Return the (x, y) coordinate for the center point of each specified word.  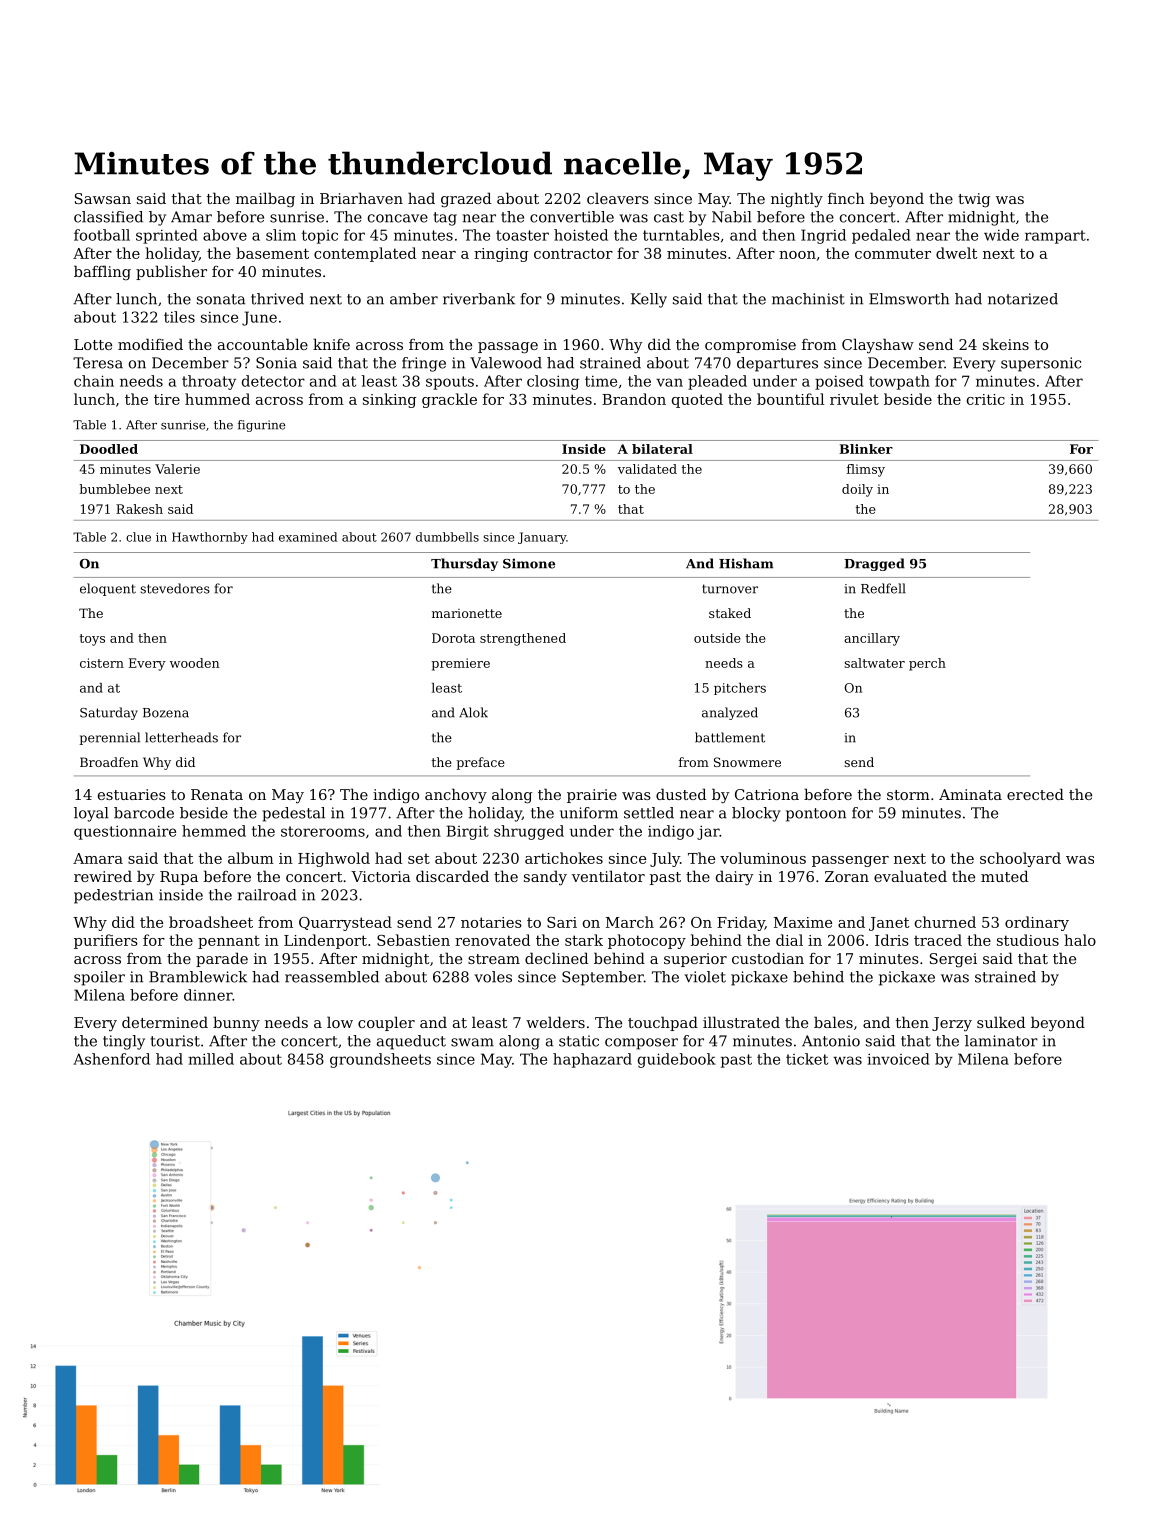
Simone (529, 563)
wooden (194, 663)
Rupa (179, 878)
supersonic (1041, 364)
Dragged (874, 564)
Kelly (649, 300)
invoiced (898, 1059)
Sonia (276, 363)
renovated (492, 940)
